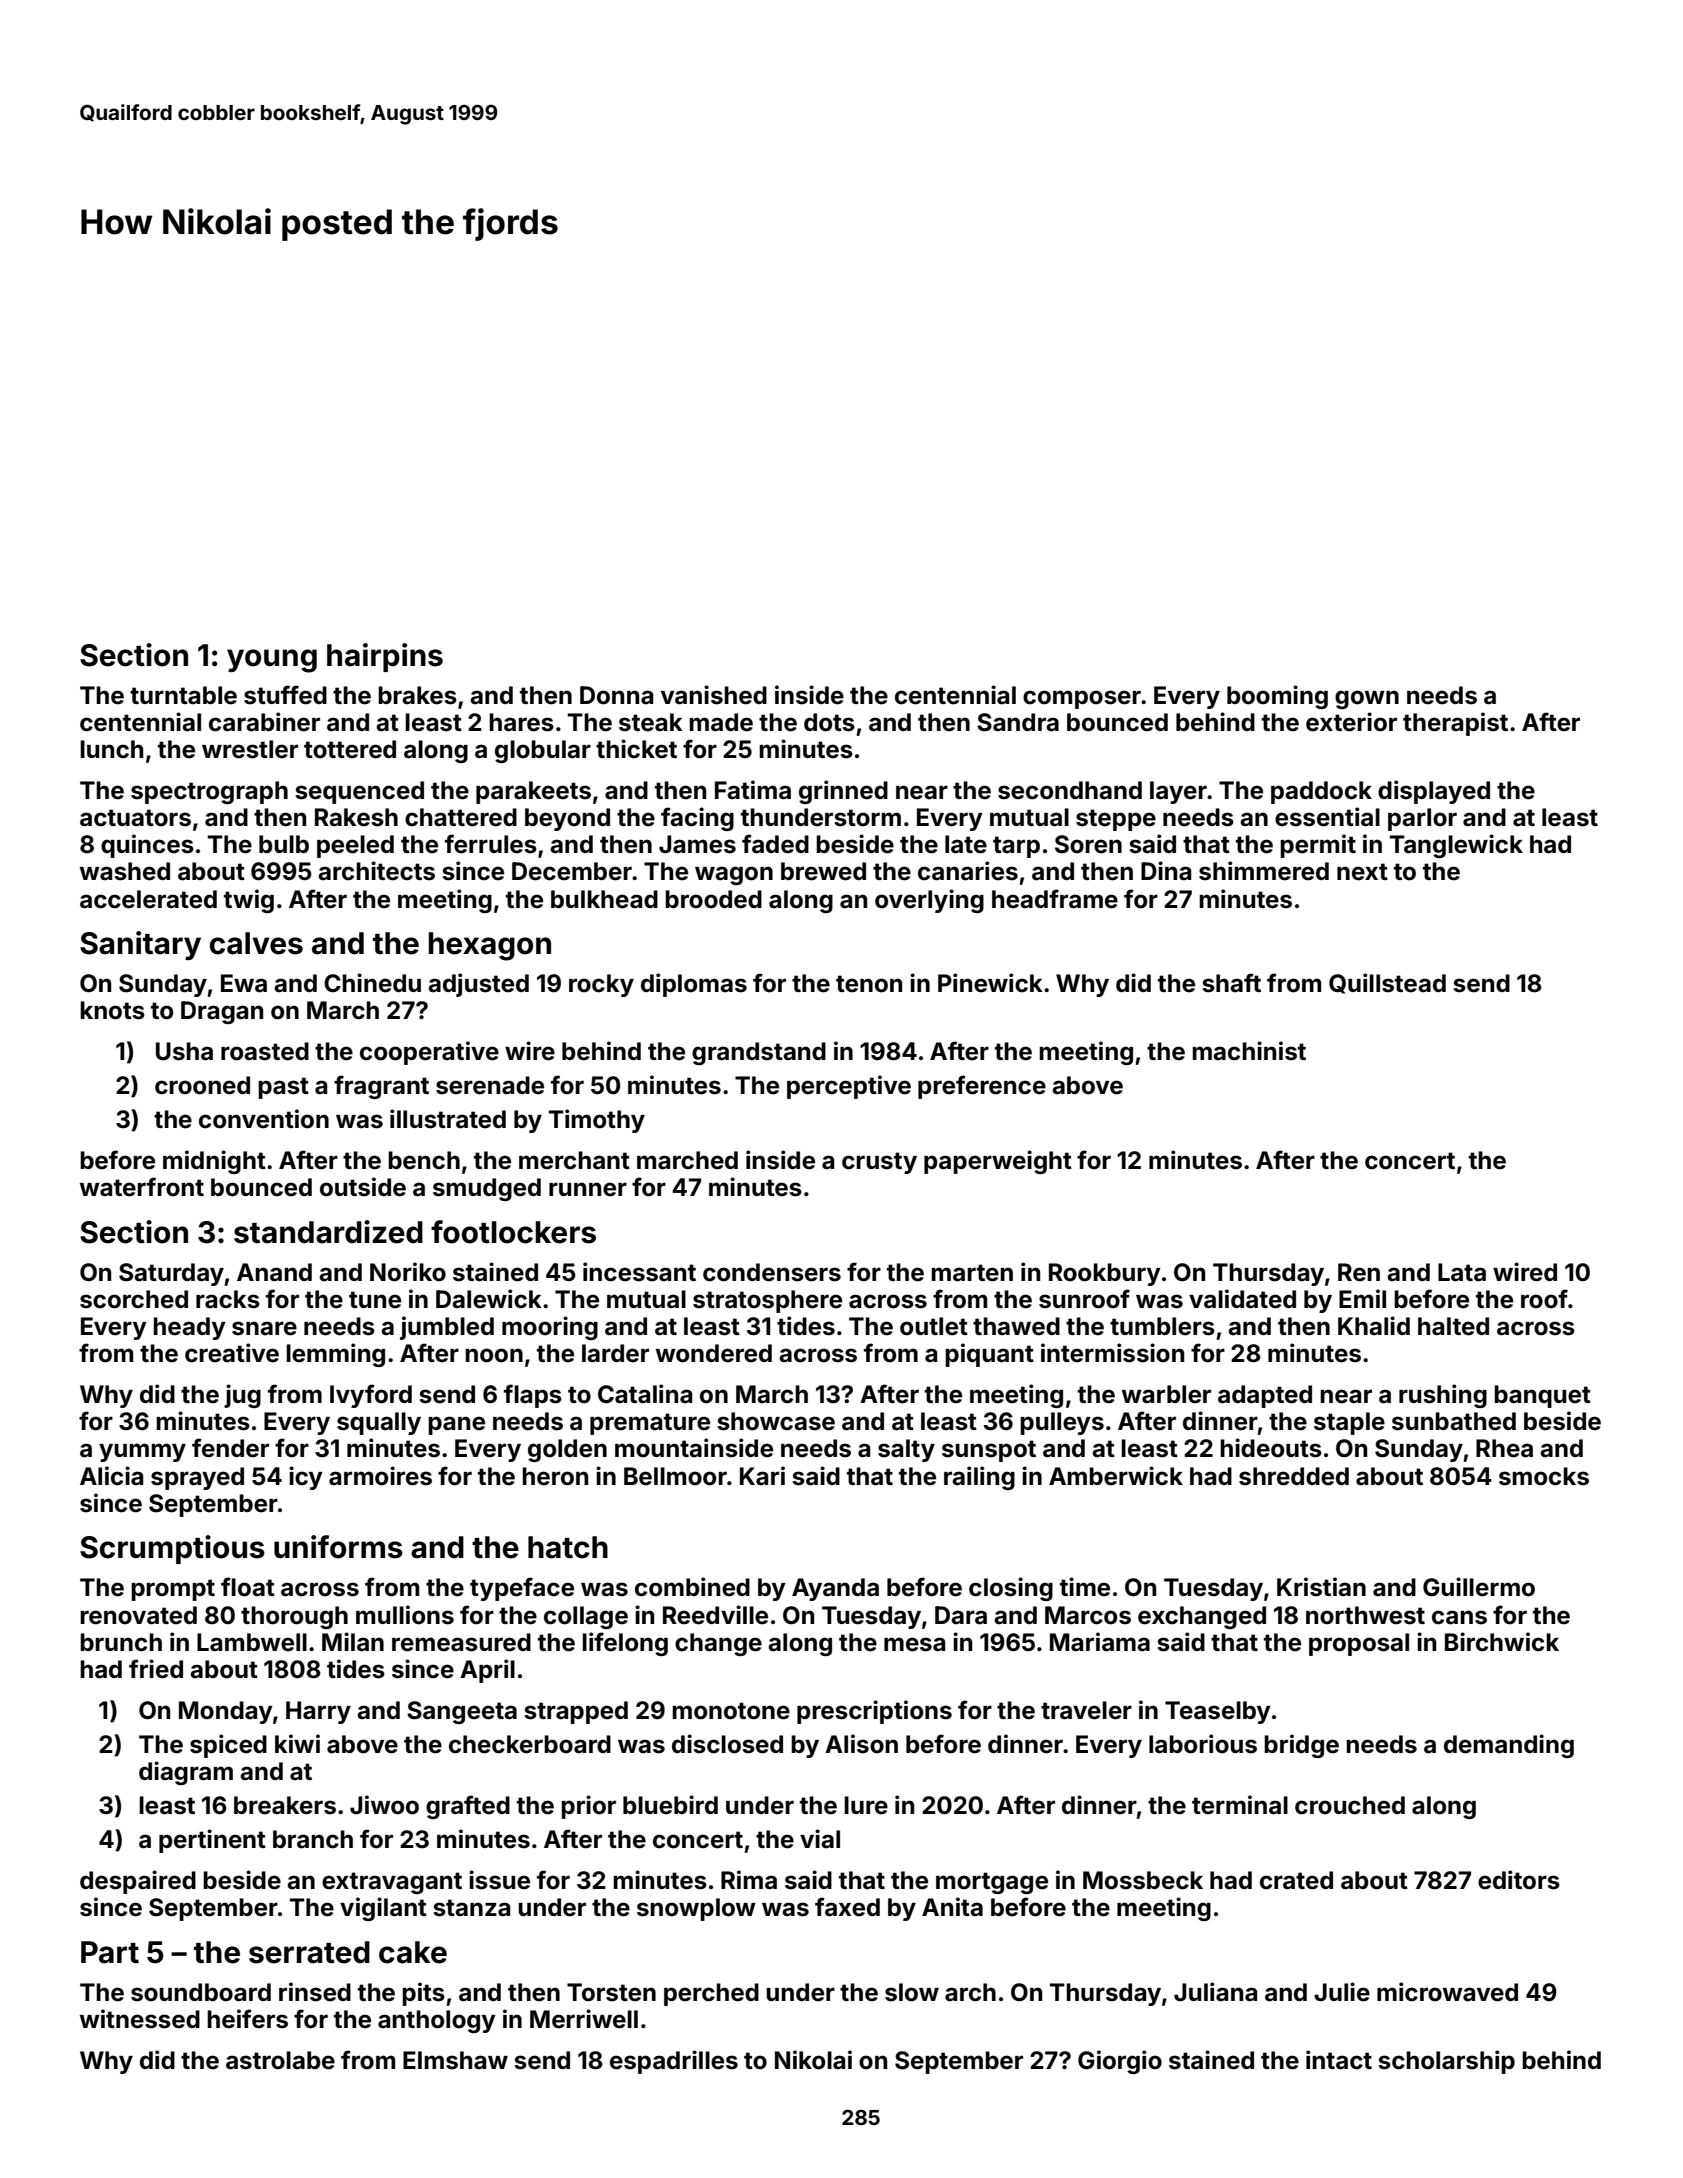 The image size is (1683, 2178). Describe the element at coordinates (242, 1396) in the document. I see `jug` at that location.
